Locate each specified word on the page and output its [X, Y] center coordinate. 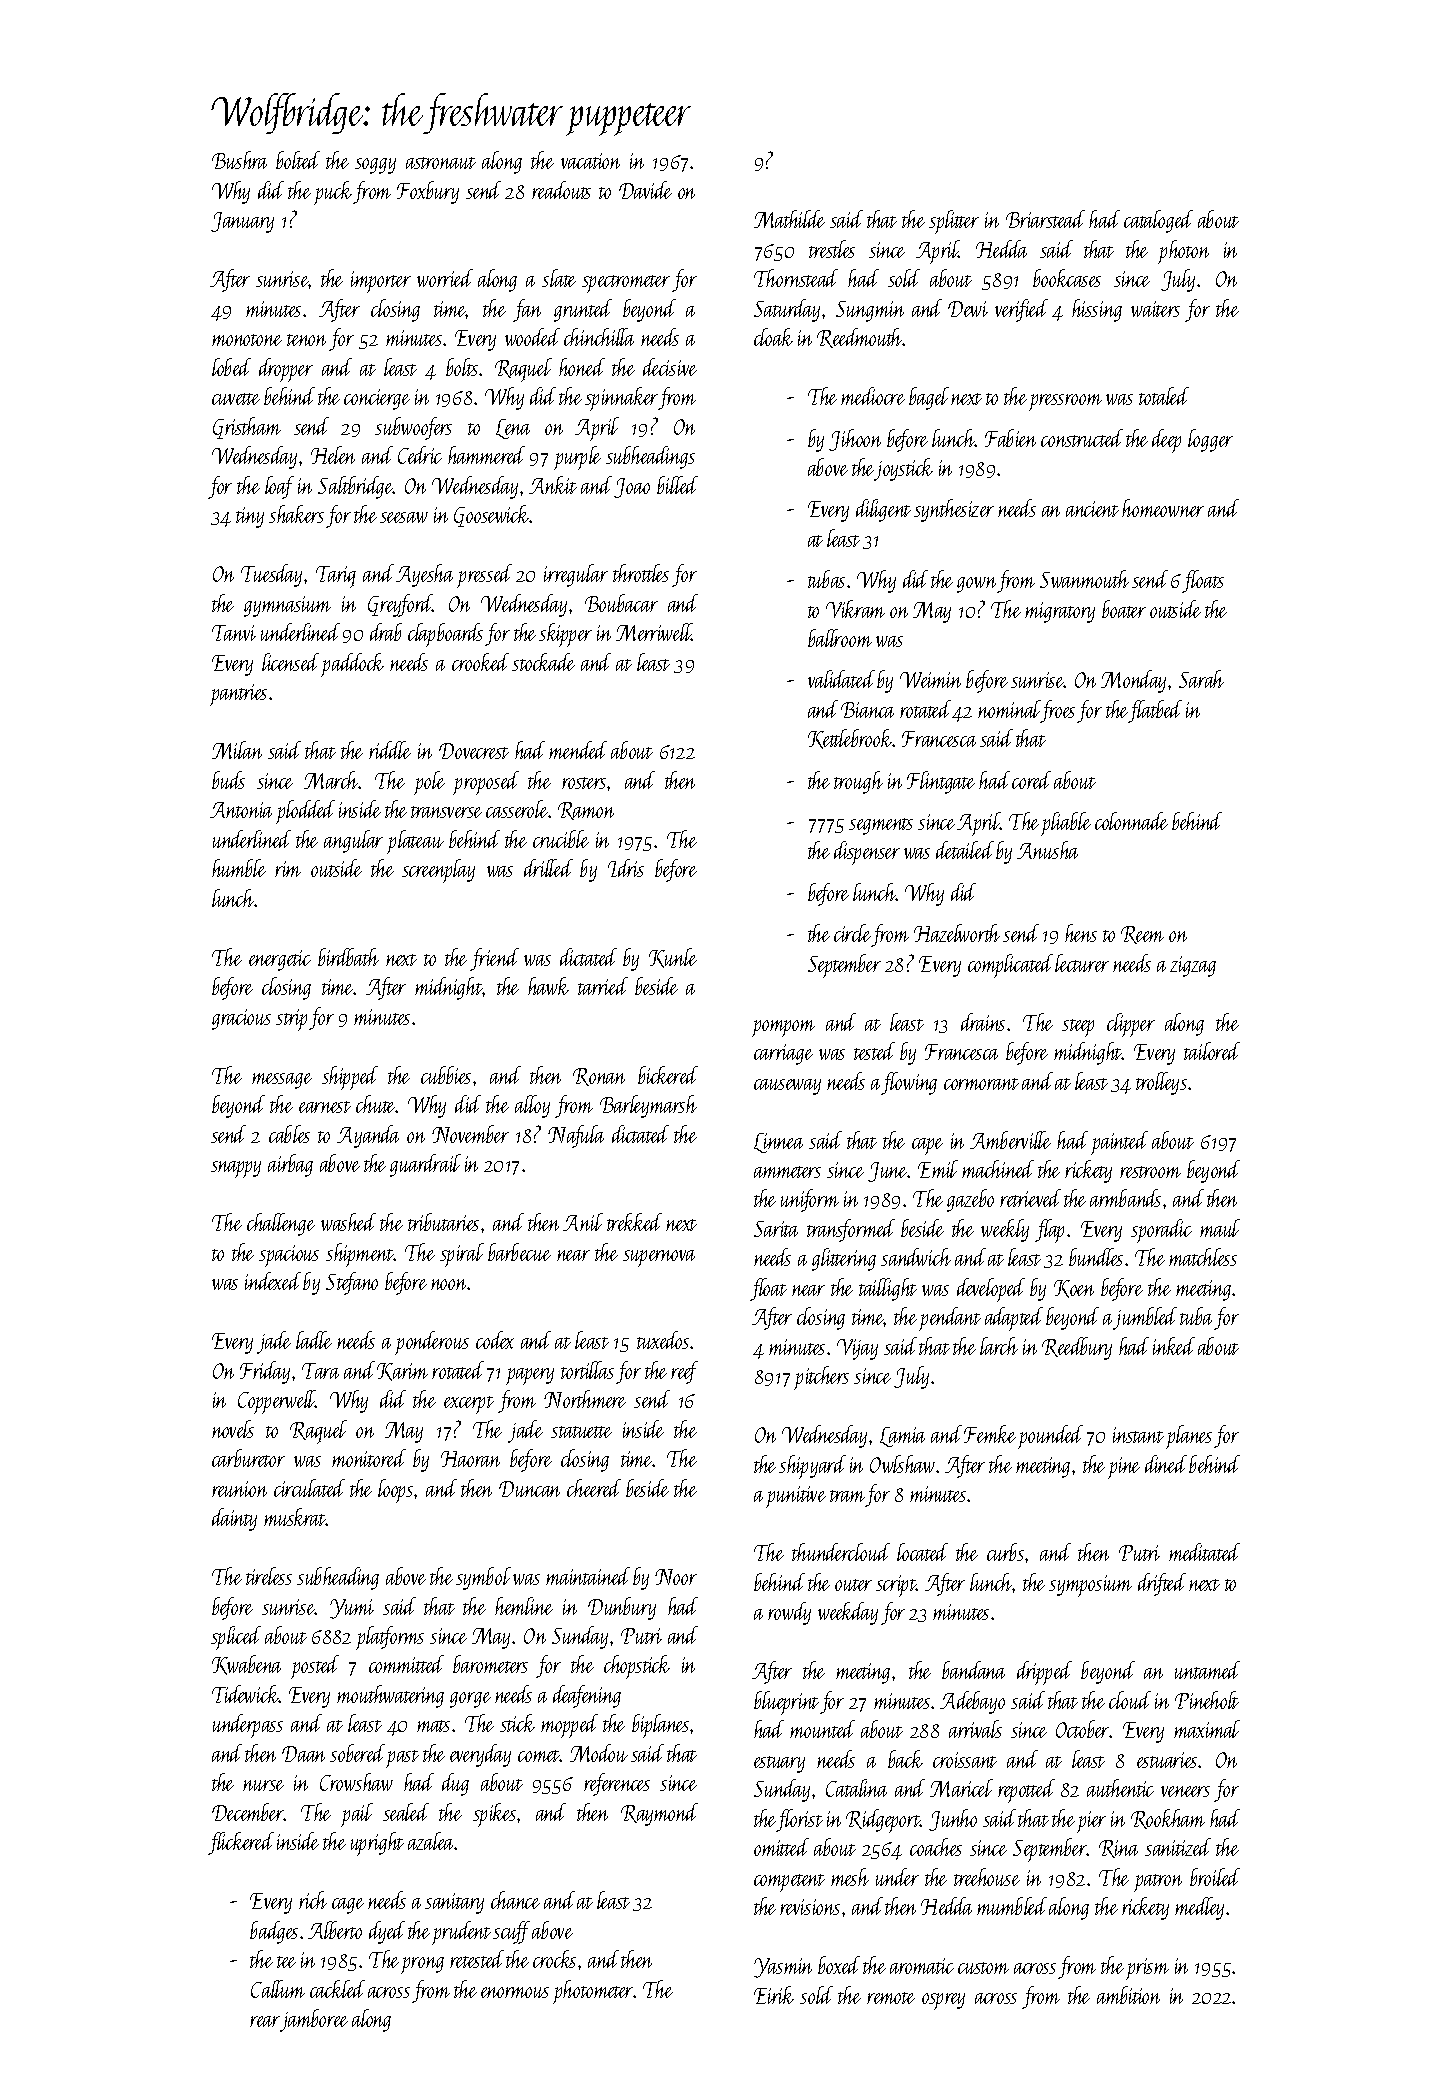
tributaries [443, 1222]
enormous [515, 1992]
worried [445, 278]
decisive [670, 367]
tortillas [587, 1370]
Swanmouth [1084, 579]
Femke [990, 1434]
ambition [1128, 1995]
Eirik [774, 1995]
